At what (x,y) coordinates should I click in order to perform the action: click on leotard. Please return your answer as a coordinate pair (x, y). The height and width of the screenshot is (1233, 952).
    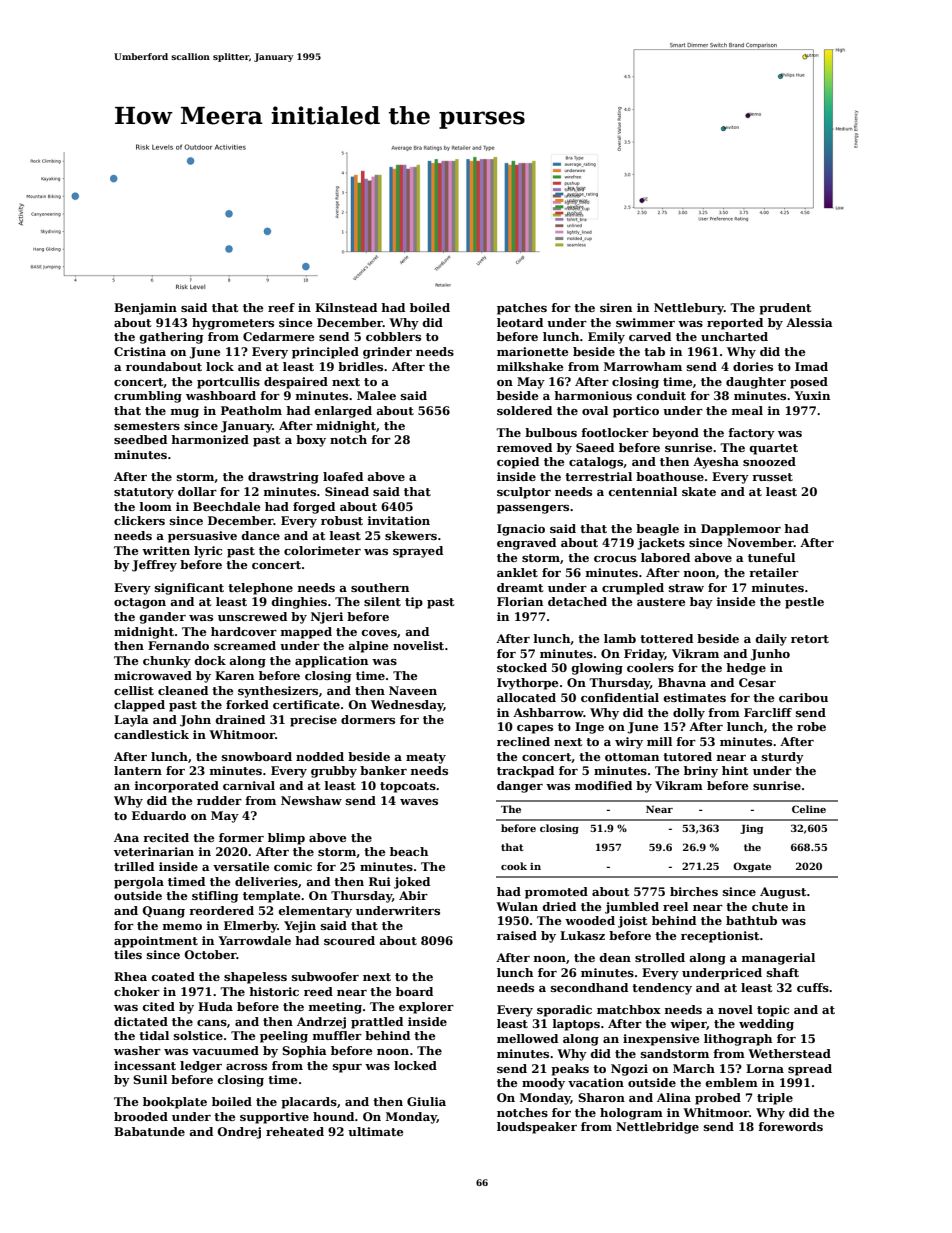
    Looking at the image, I should click on (520, 322).
